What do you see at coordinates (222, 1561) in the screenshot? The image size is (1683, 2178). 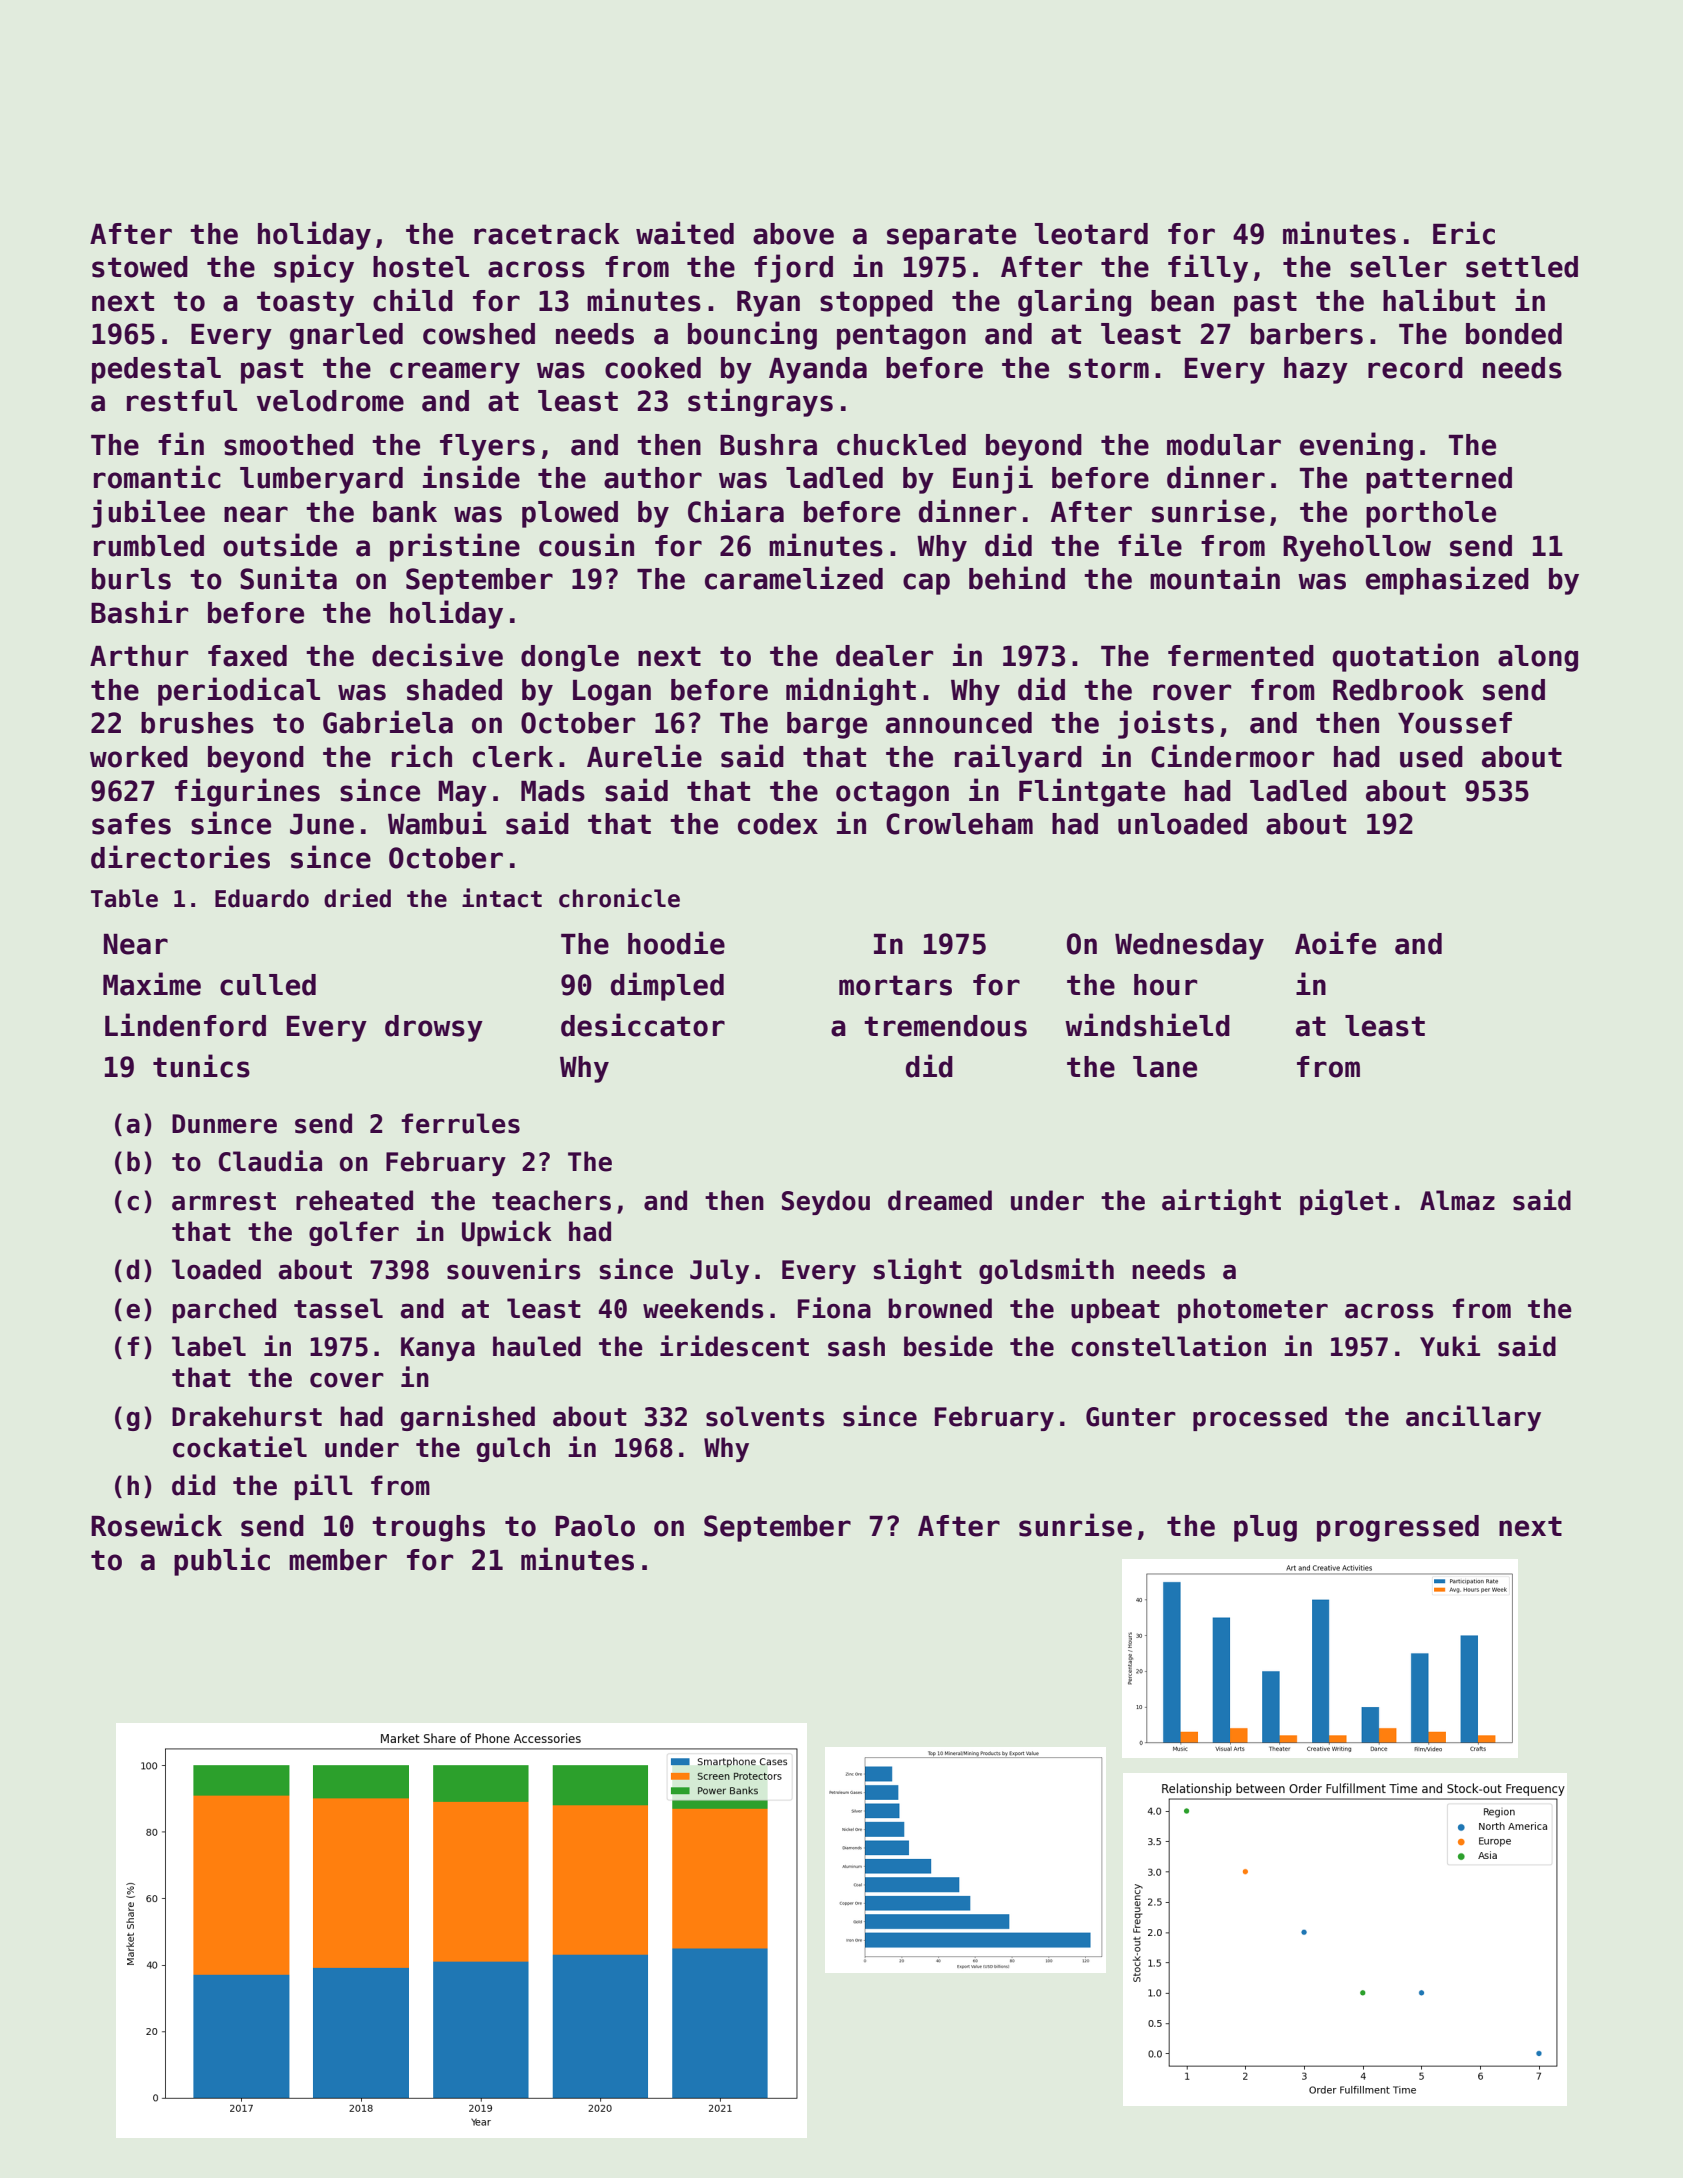 I see `public` at bounding box center [222, 1561].
